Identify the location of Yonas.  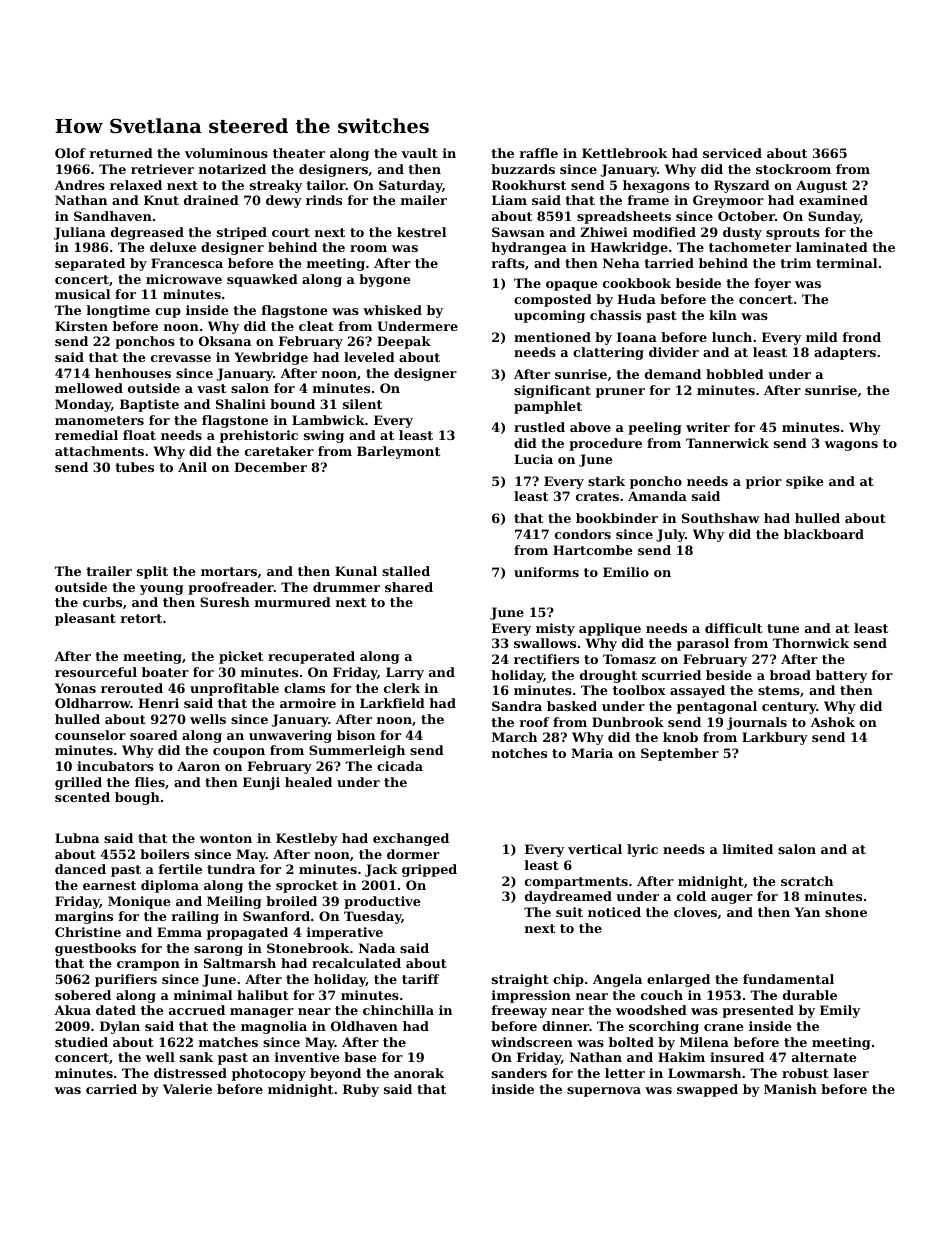
(75, 688).
